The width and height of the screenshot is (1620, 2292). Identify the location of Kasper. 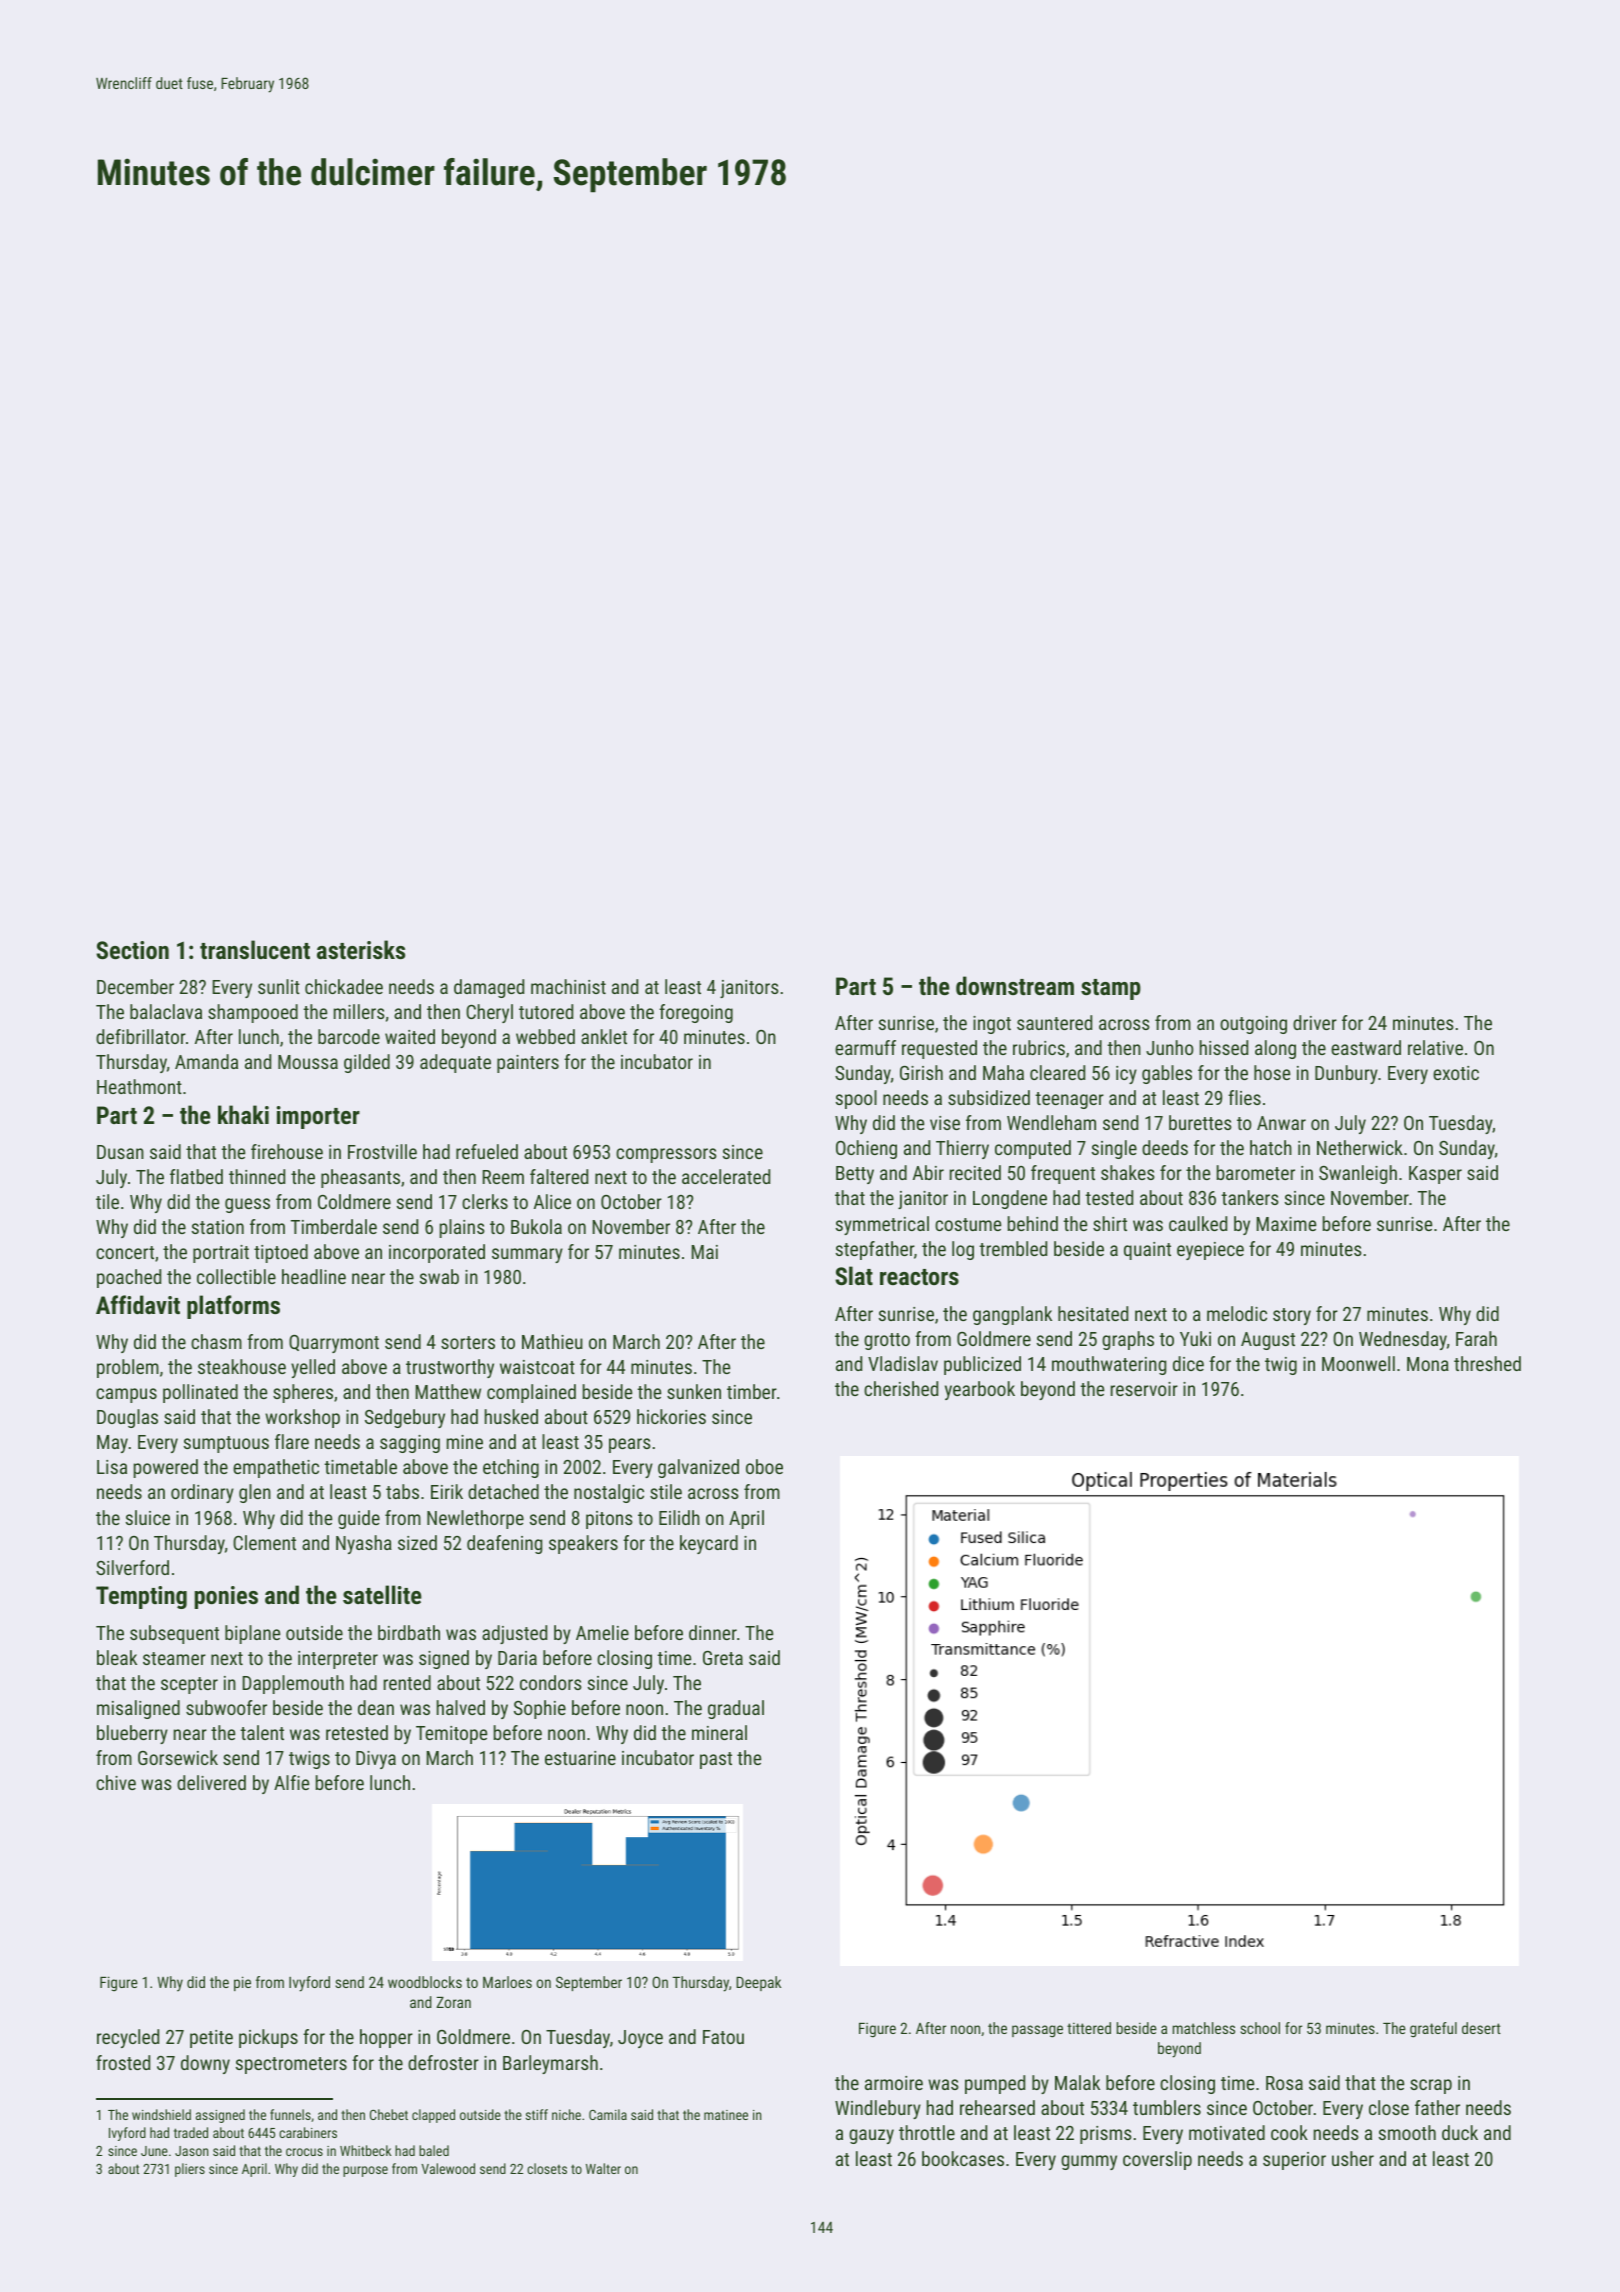
(1435, 1175).
